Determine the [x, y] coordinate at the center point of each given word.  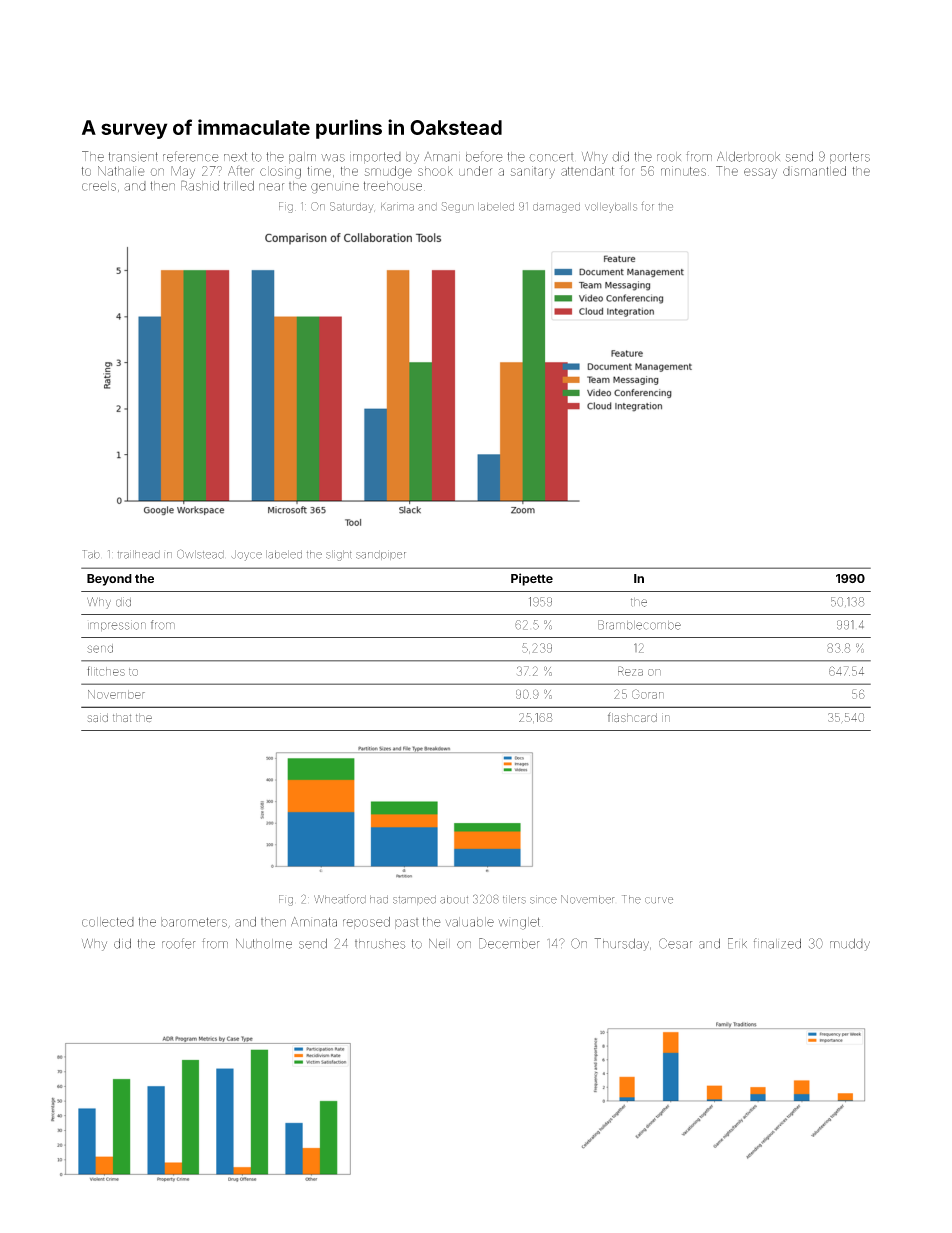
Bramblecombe [639, 625]
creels [99, 186]
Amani [442, 157]
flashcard [632, 717]
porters [850, 158]
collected [108, 922]
